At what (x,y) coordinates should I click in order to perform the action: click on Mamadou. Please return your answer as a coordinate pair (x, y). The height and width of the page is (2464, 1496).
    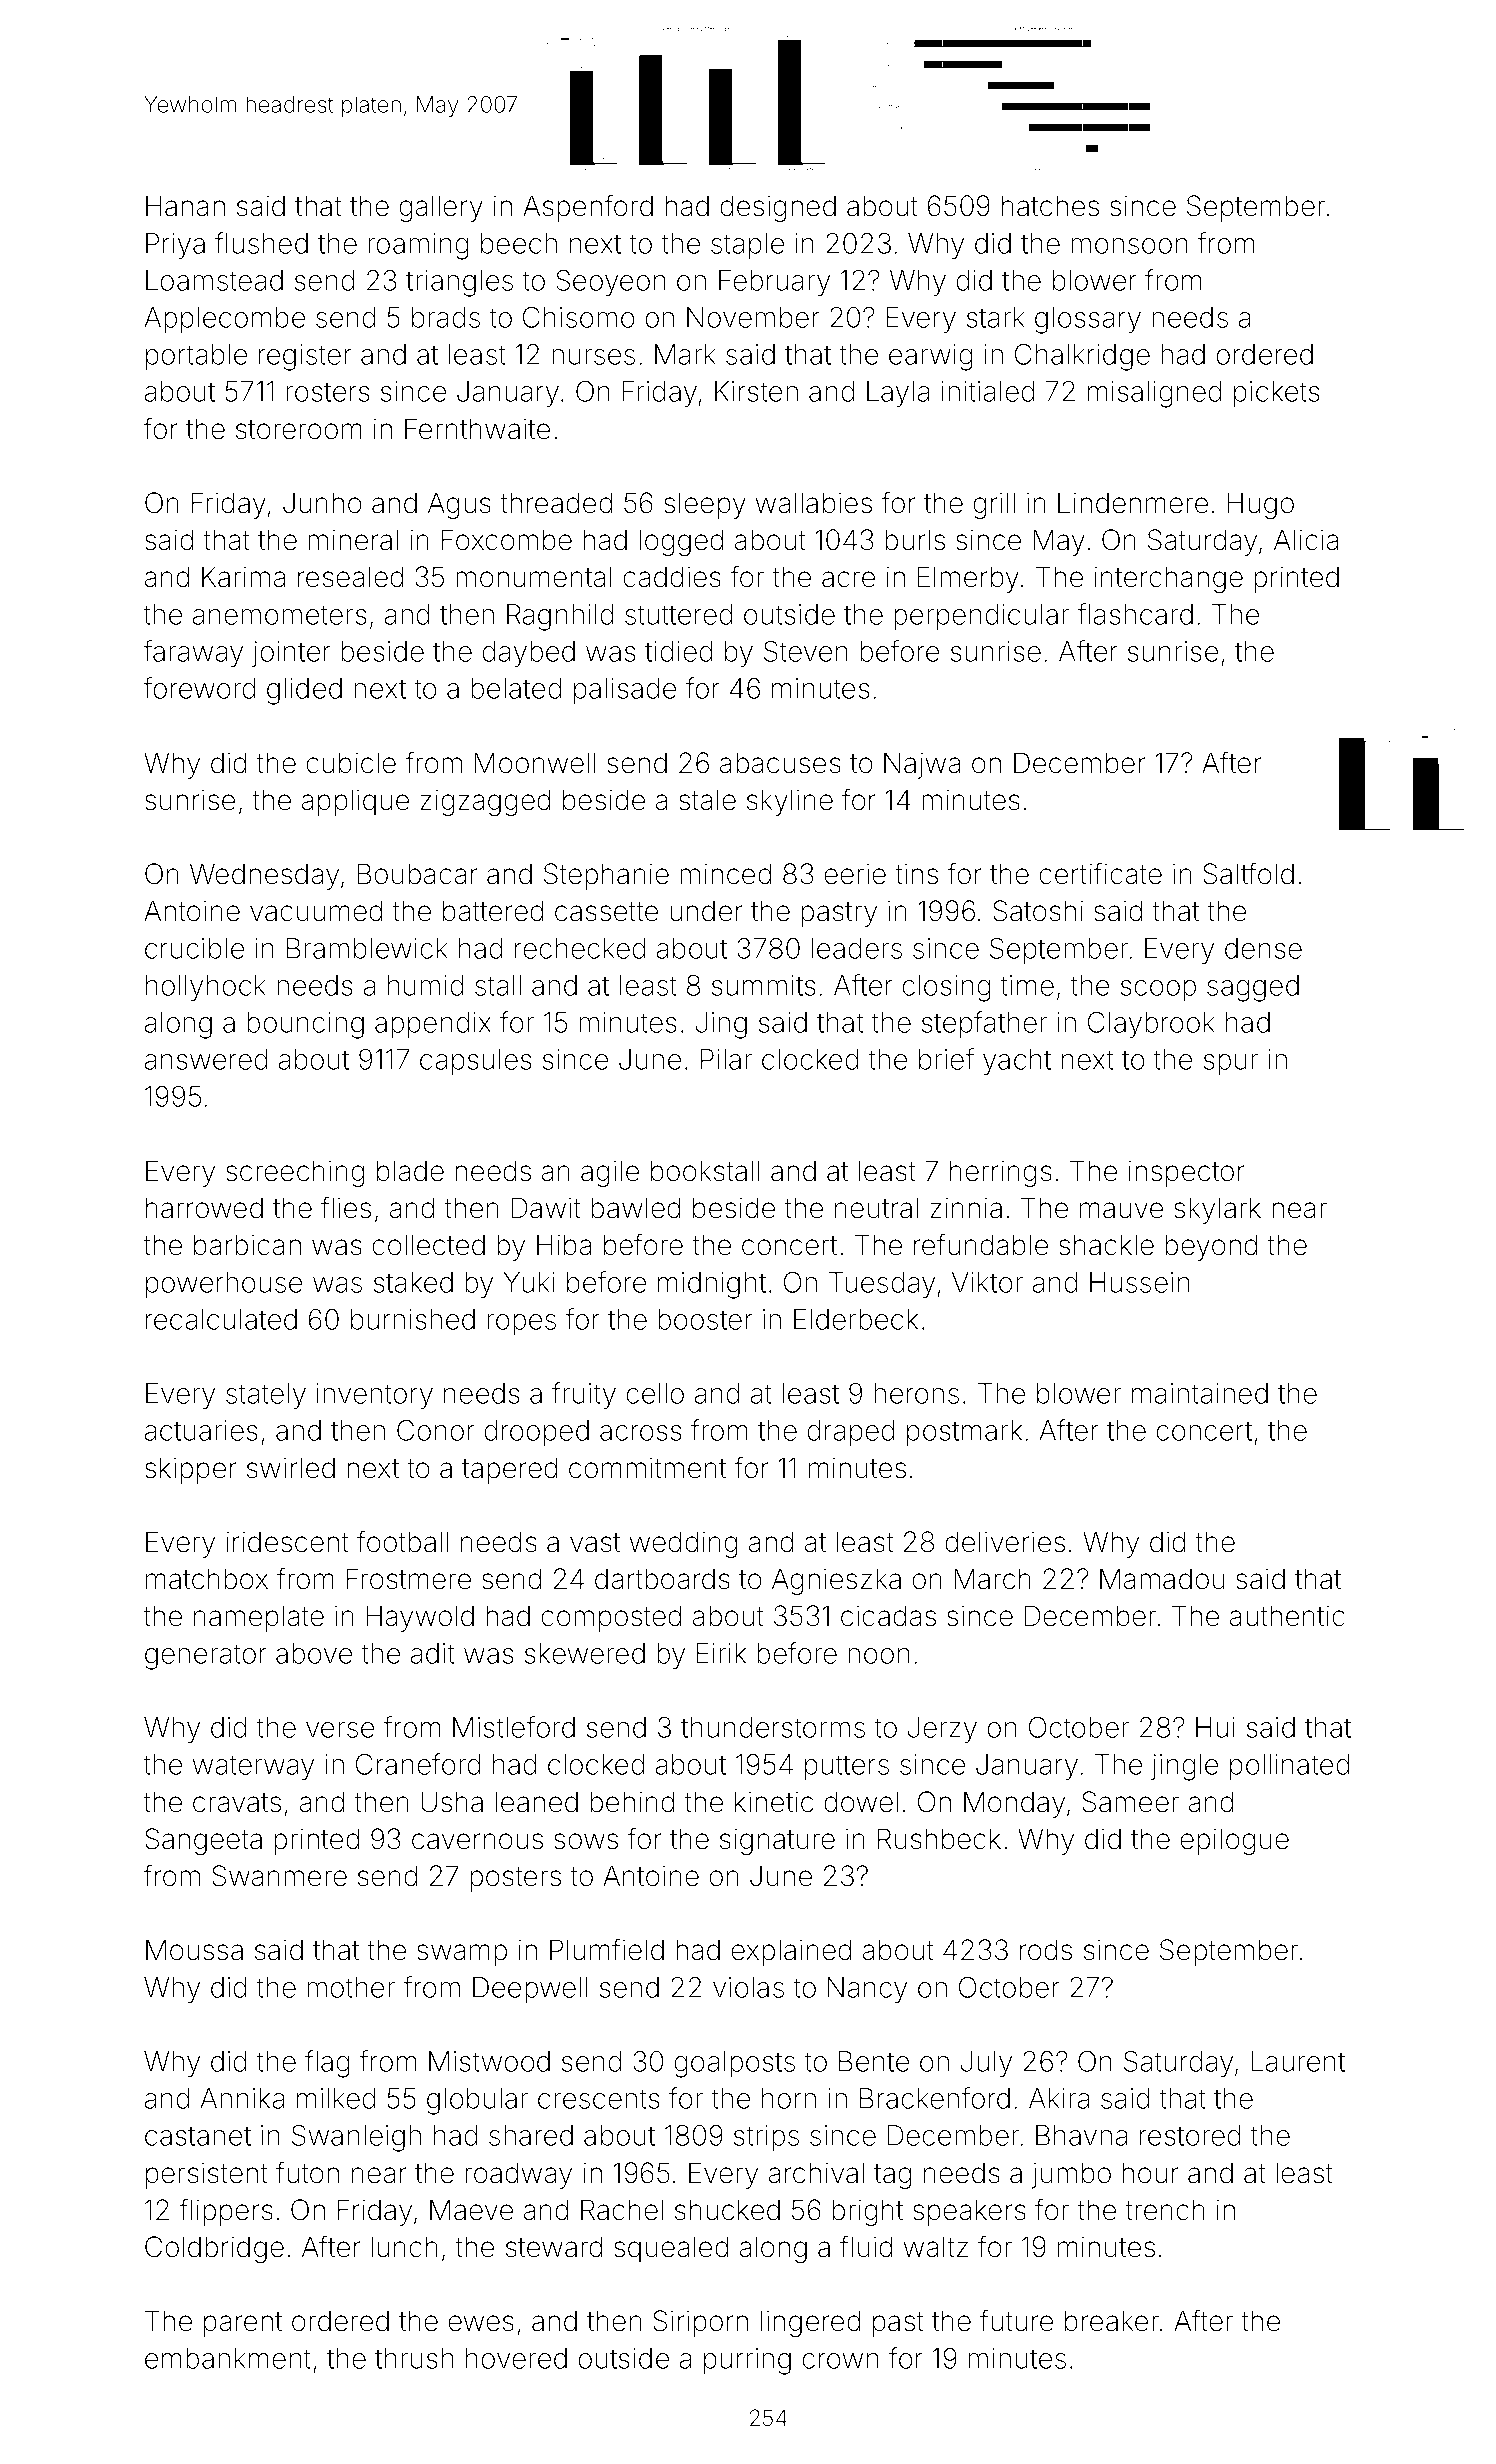
    Looking at the image, I should click on (1162, 1579).
